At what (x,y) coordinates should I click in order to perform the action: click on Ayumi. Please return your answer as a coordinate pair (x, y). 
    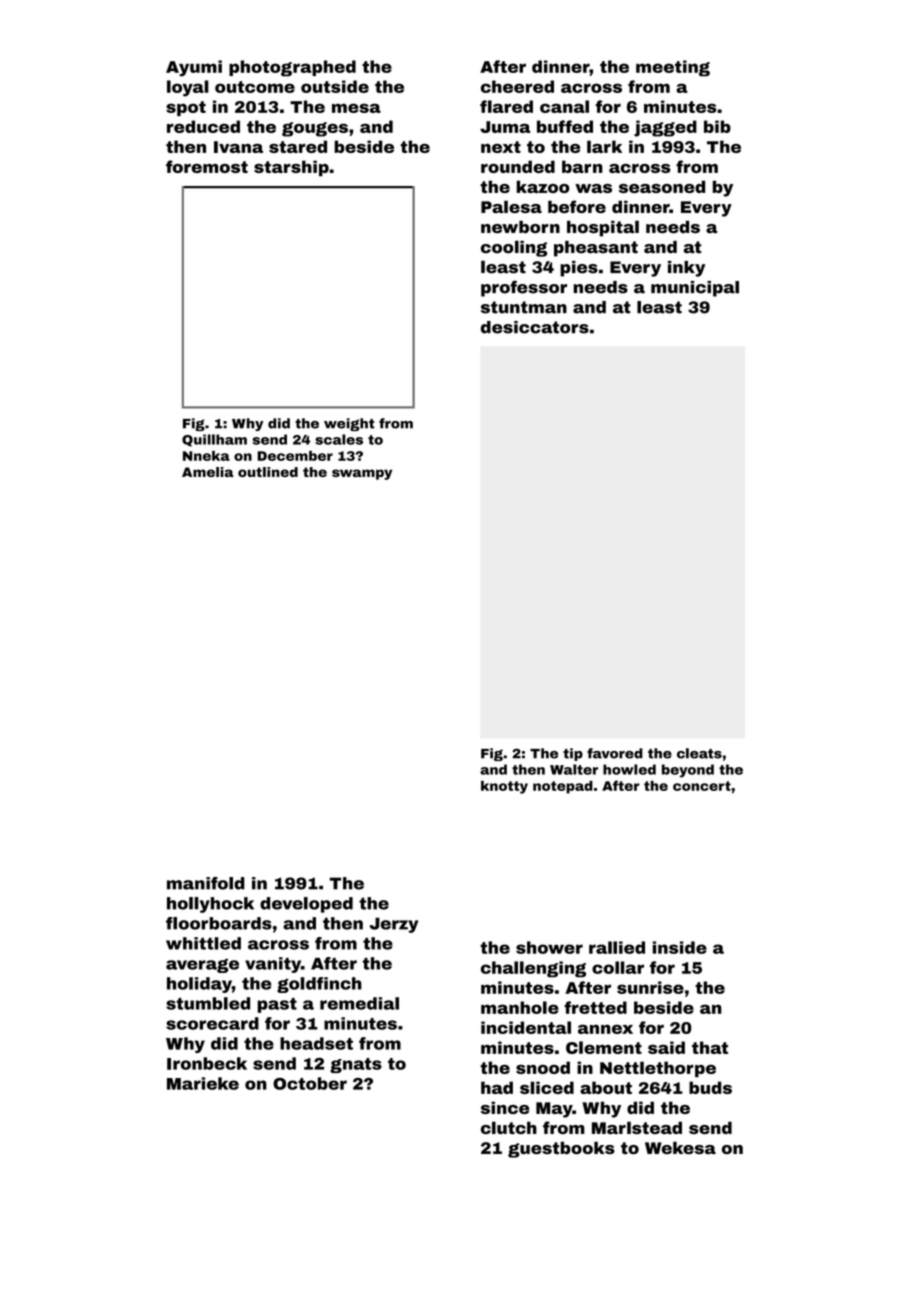
    Looking at the image, I should click on (194, 68).
